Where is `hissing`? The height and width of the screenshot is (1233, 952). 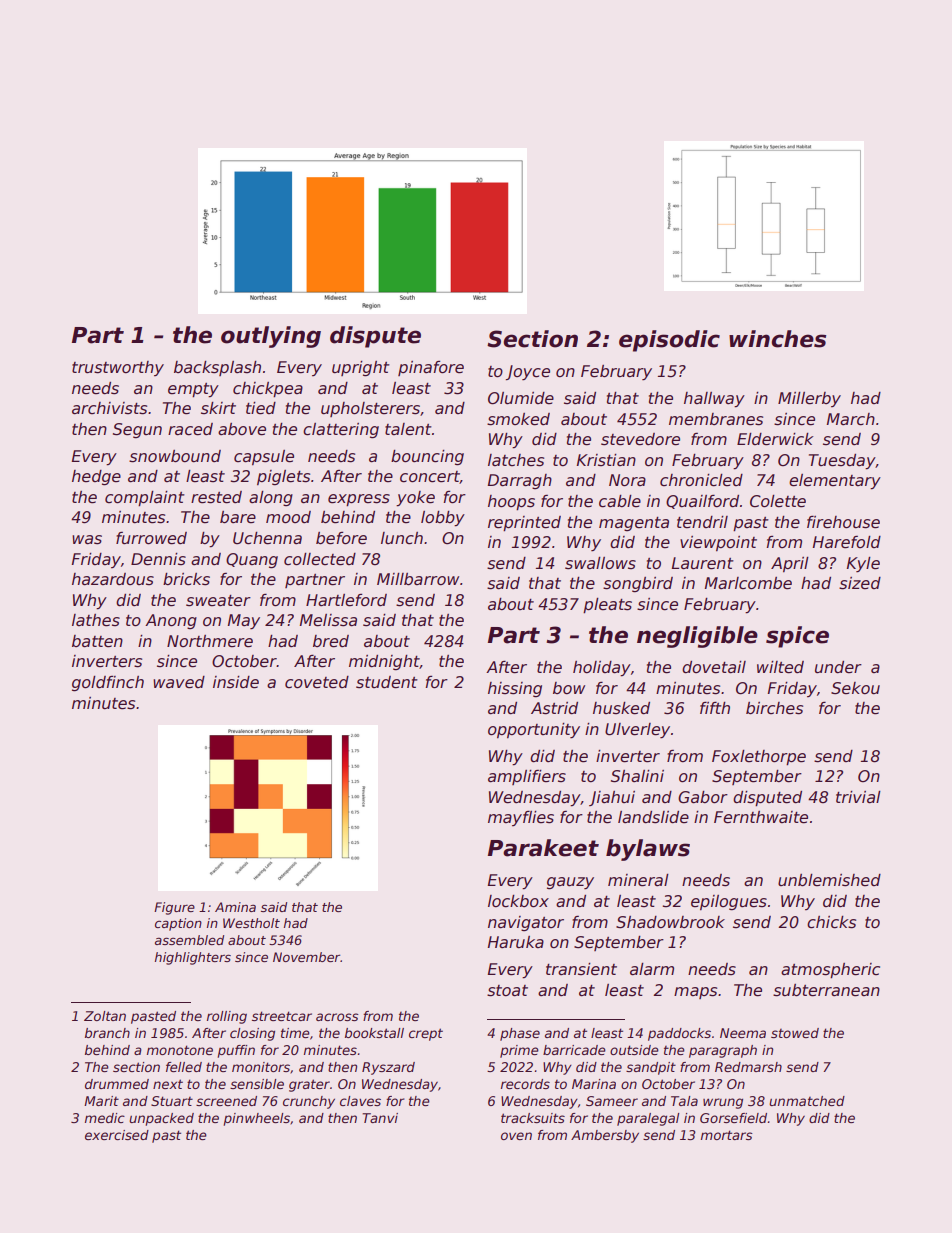 hissing is located at coordinates (515, 689).
